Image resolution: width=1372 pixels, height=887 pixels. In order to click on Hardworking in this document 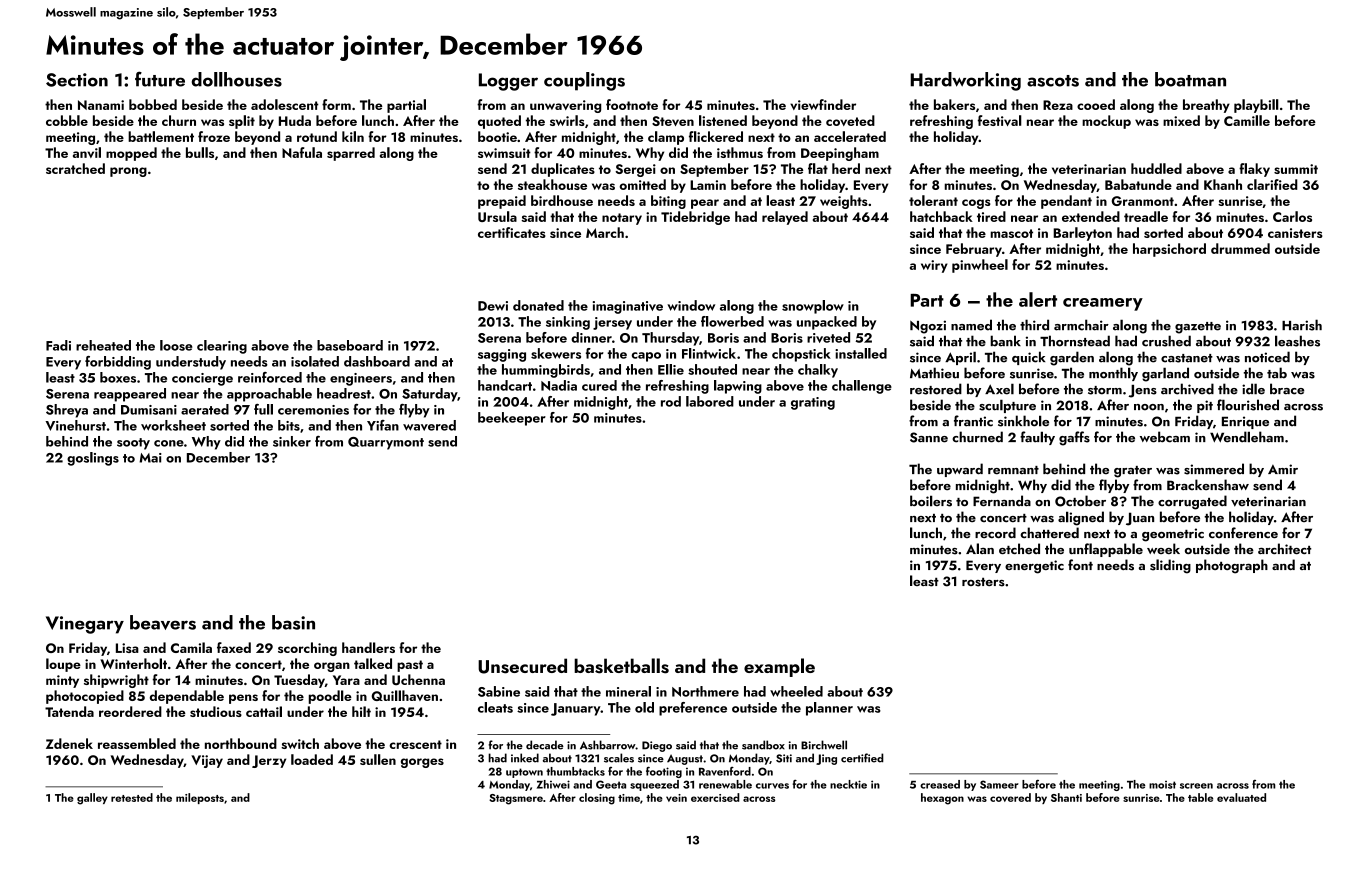, I will do `click(965, 81)`.
